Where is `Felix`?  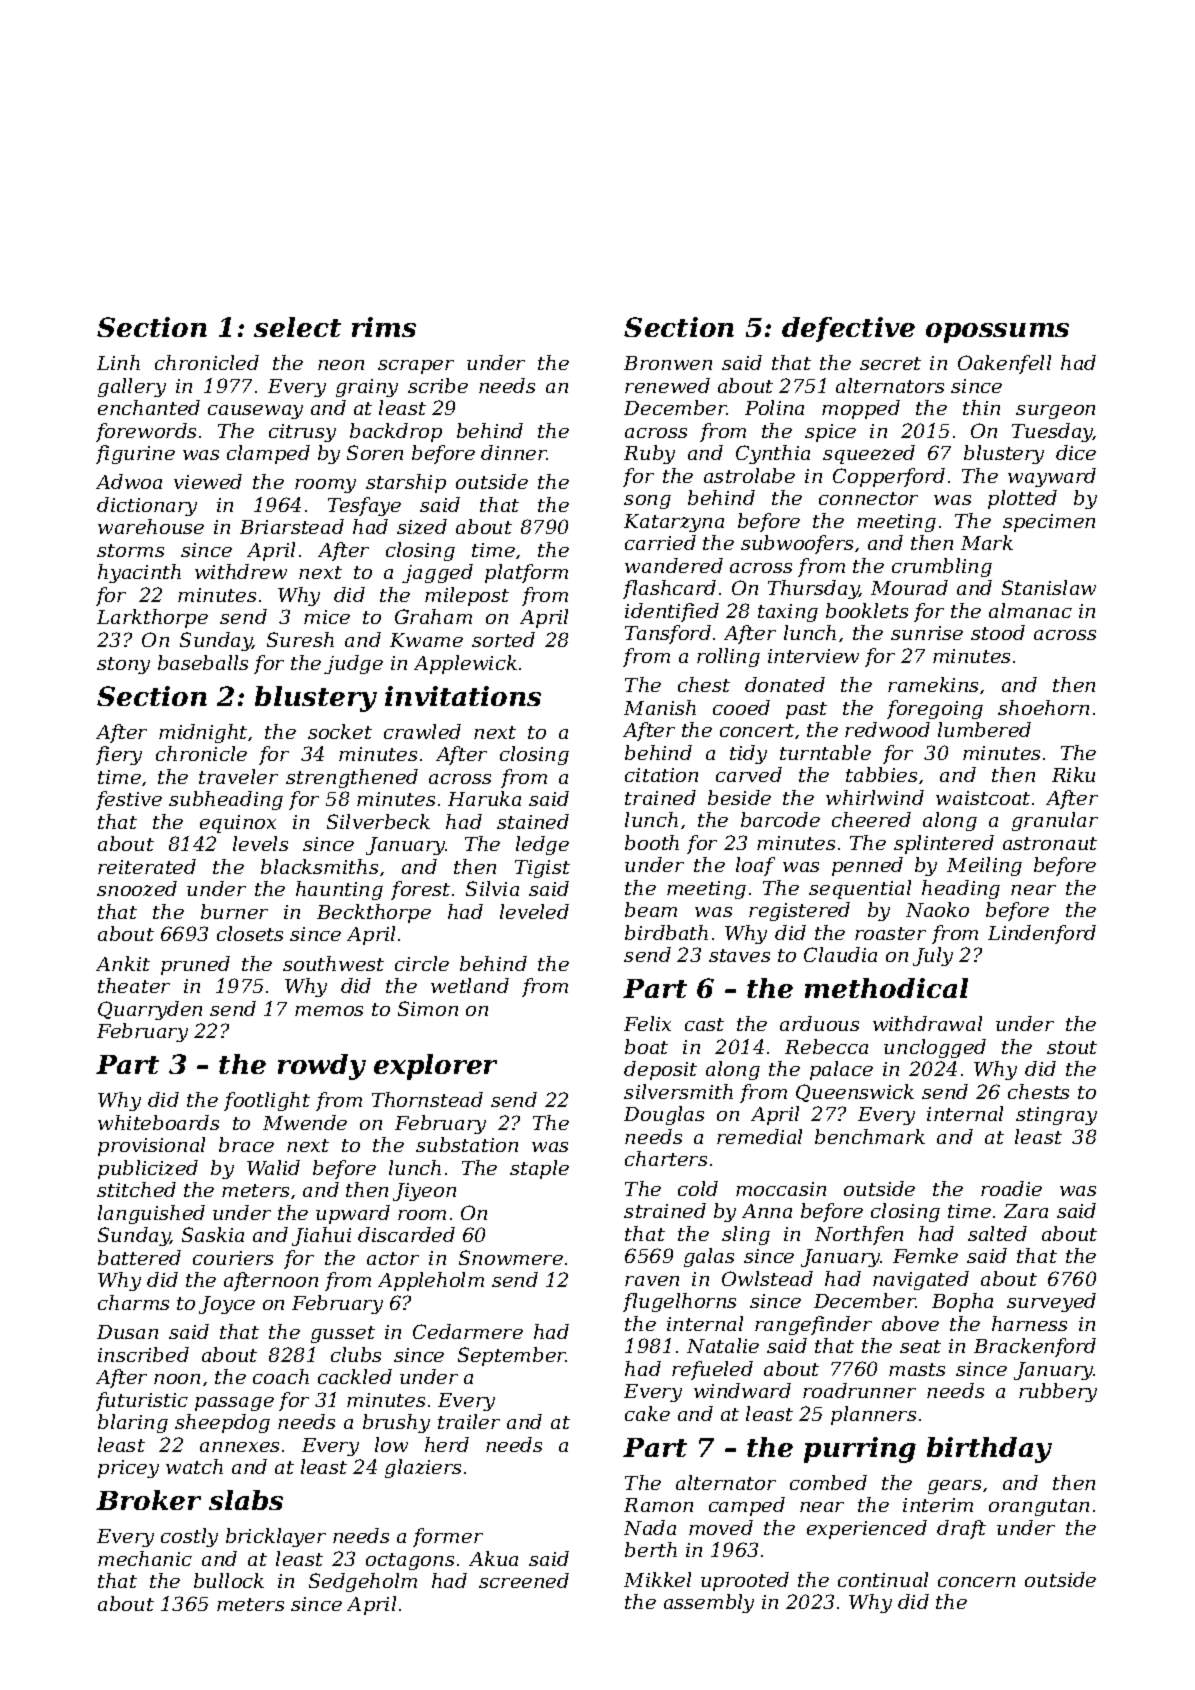
Felix is located at coordinates (647, 1023).
